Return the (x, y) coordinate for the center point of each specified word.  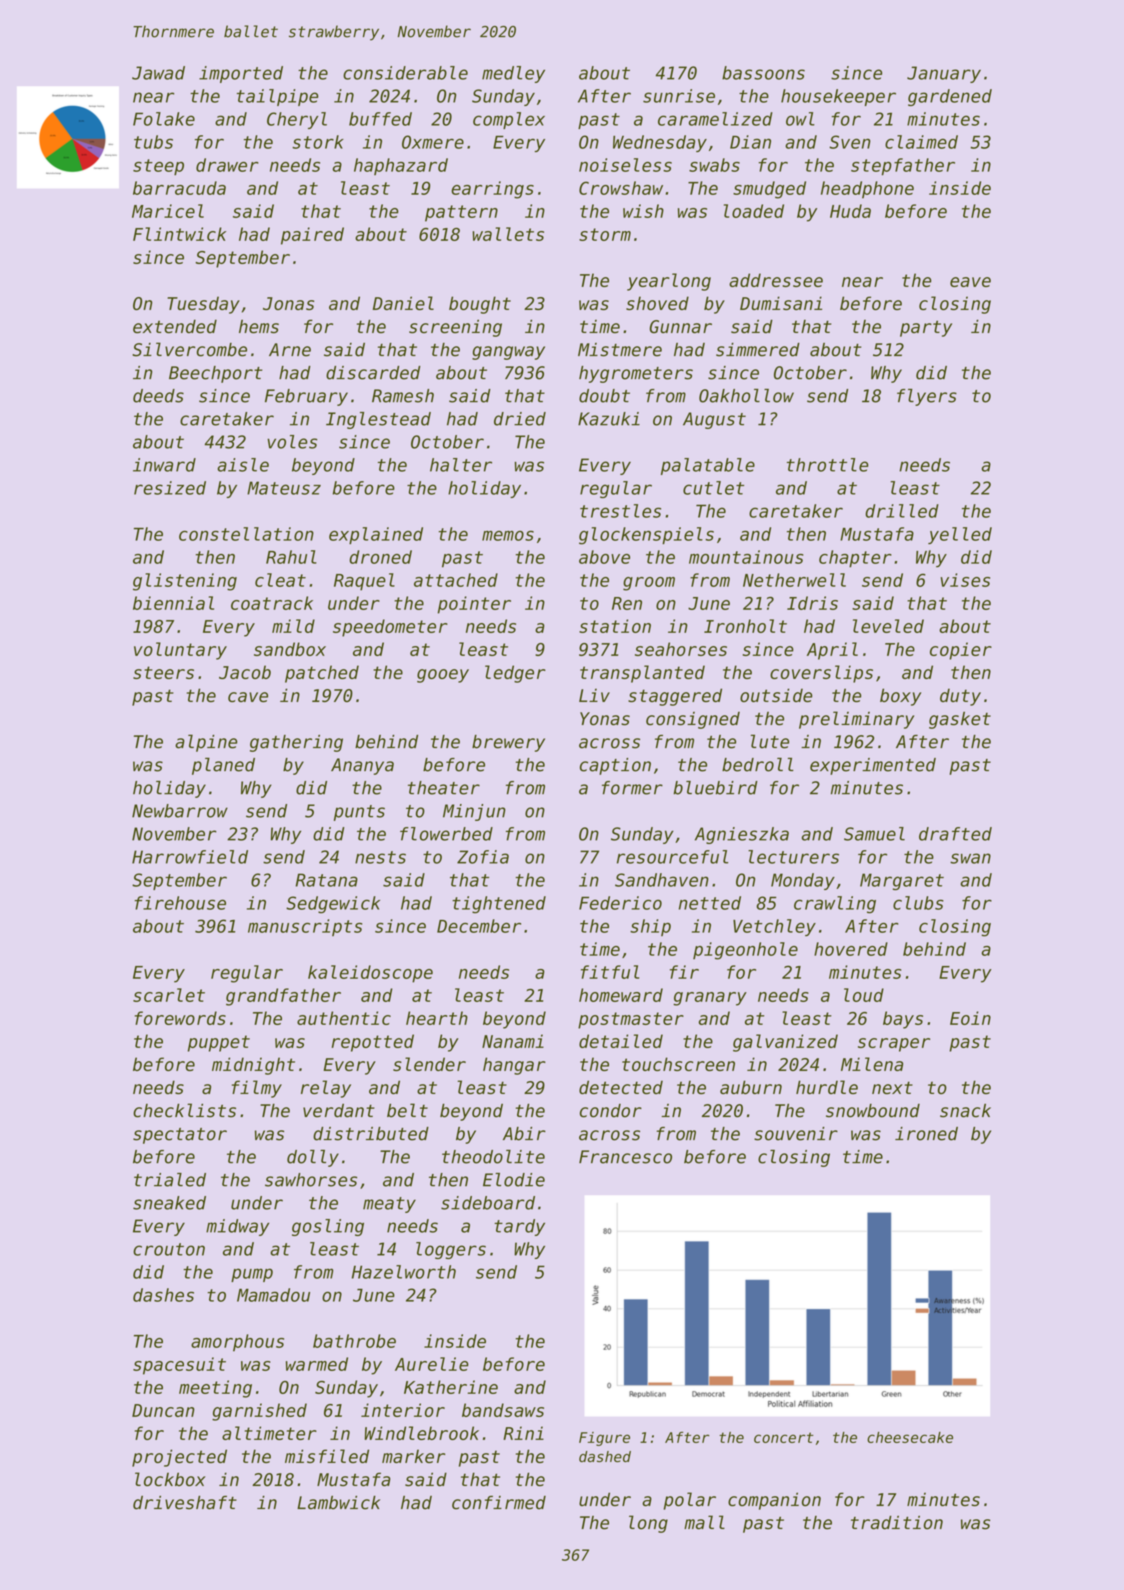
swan (970, 858)
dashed (605, 1456)
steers (163, 672)
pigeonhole (745, 951)
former (632, 788)
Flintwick (179, 234)
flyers (927, 397)
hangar (514, 1066)
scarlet (169, 995)
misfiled (327, 1456)
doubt (604, 396)
